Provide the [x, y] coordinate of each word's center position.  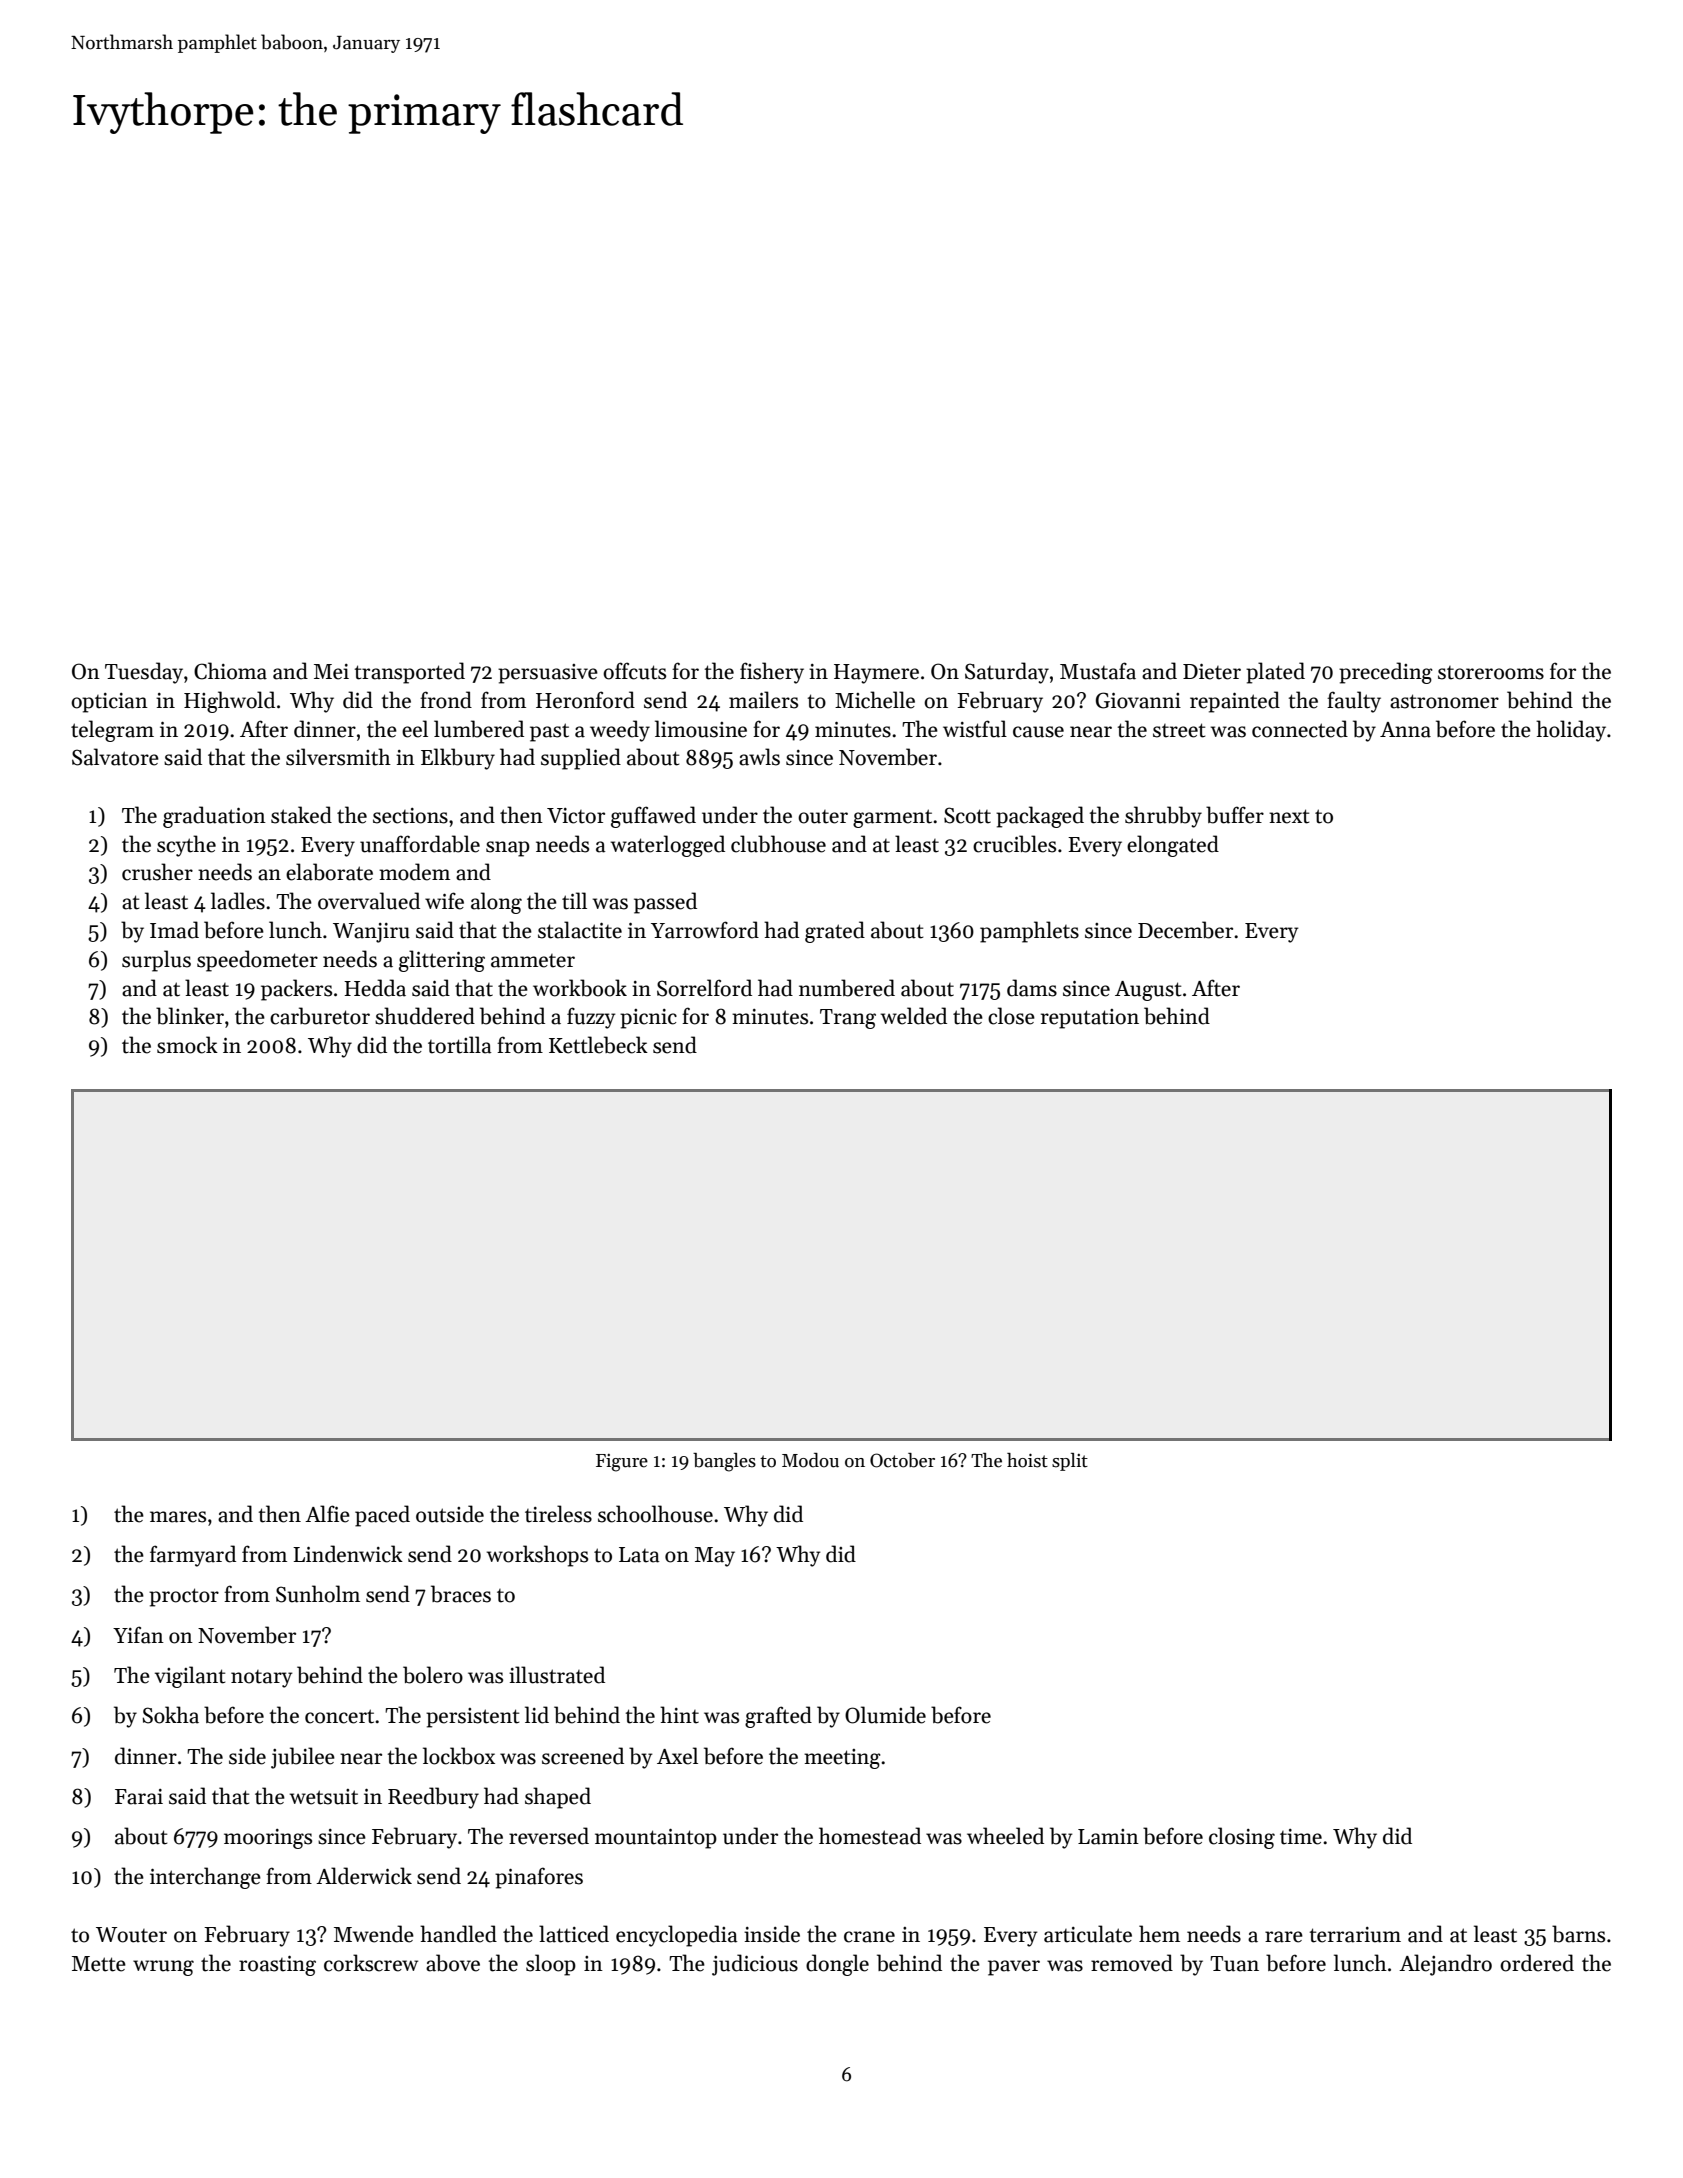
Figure [622, 1463]
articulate [1088, 1934]
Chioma [230, 671]
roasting [277, 1966]
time [1301, 1837]
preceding [1386, 673]
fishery [772, 673]
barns [1578, 1934]
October [902, 1460]
